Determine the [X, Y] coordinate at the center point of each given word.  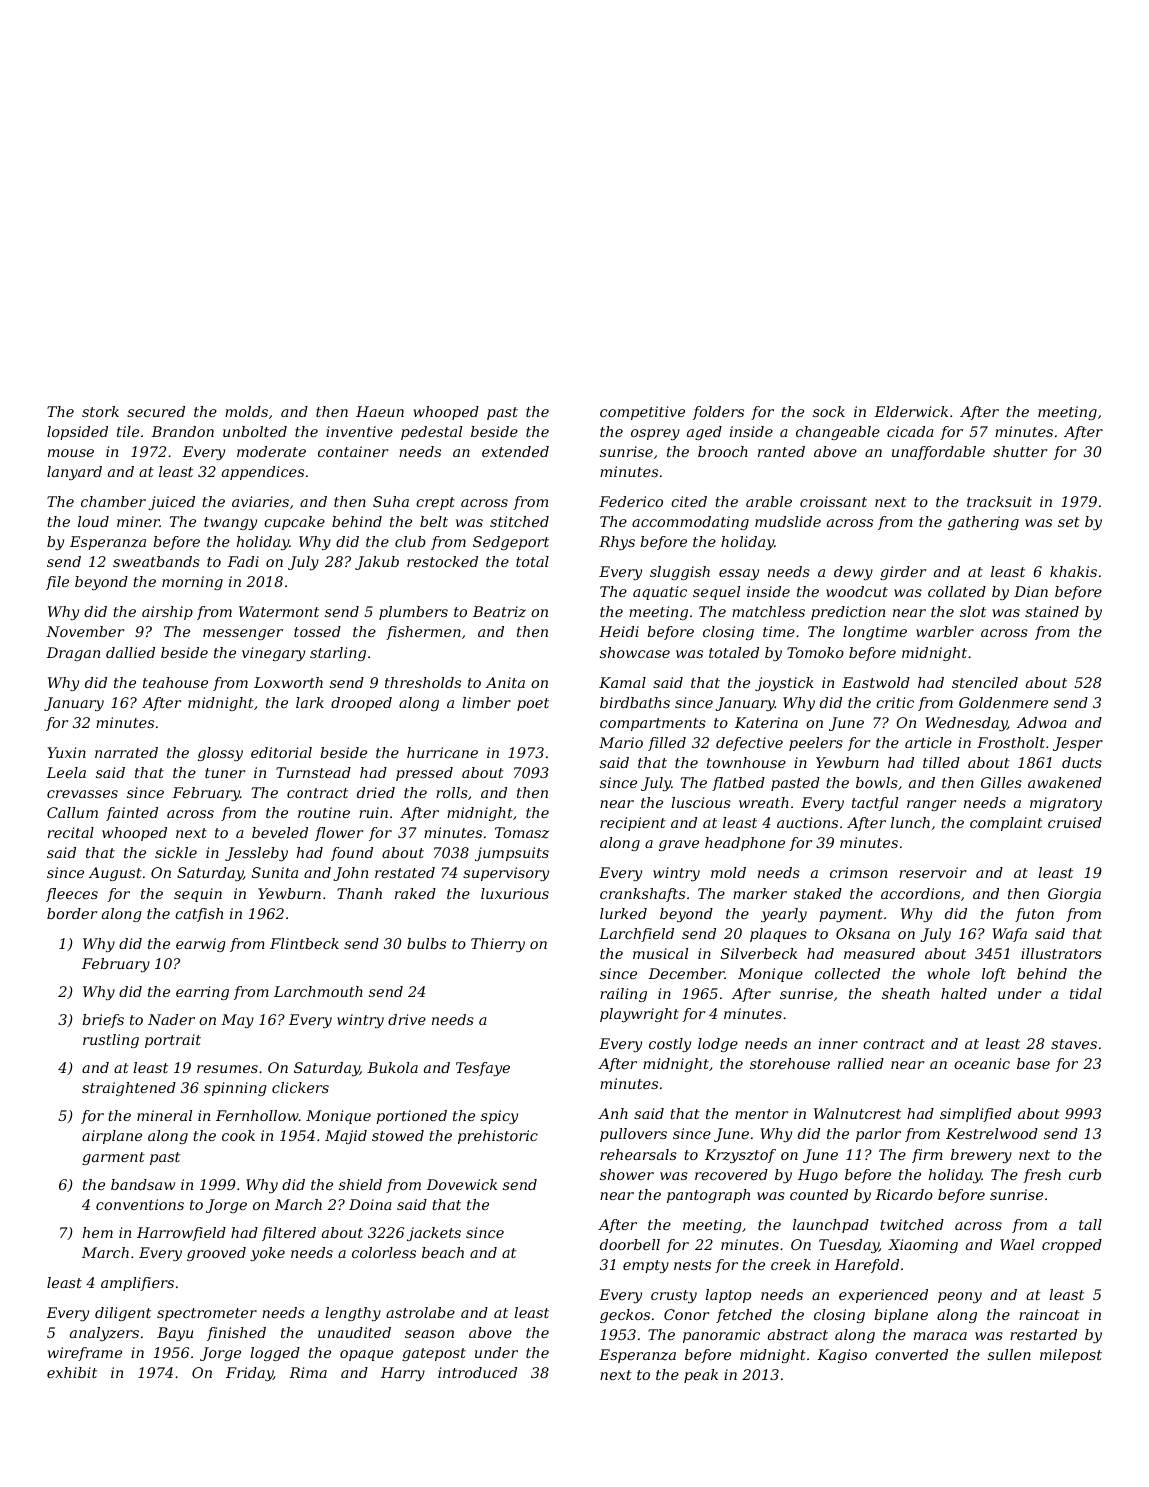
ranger [931, 805]
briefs [103, 1021]
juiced [171, 503]
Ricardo [904, 1194]
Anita [505, 682]
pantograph [708, 1196]
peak [701, 1376]
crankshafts [642, 895]
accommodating [690, 523]
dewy [853, 573]
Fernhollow [257, 1115]
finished [236, 1334]
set [1069, 522]
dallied [130, 652]
